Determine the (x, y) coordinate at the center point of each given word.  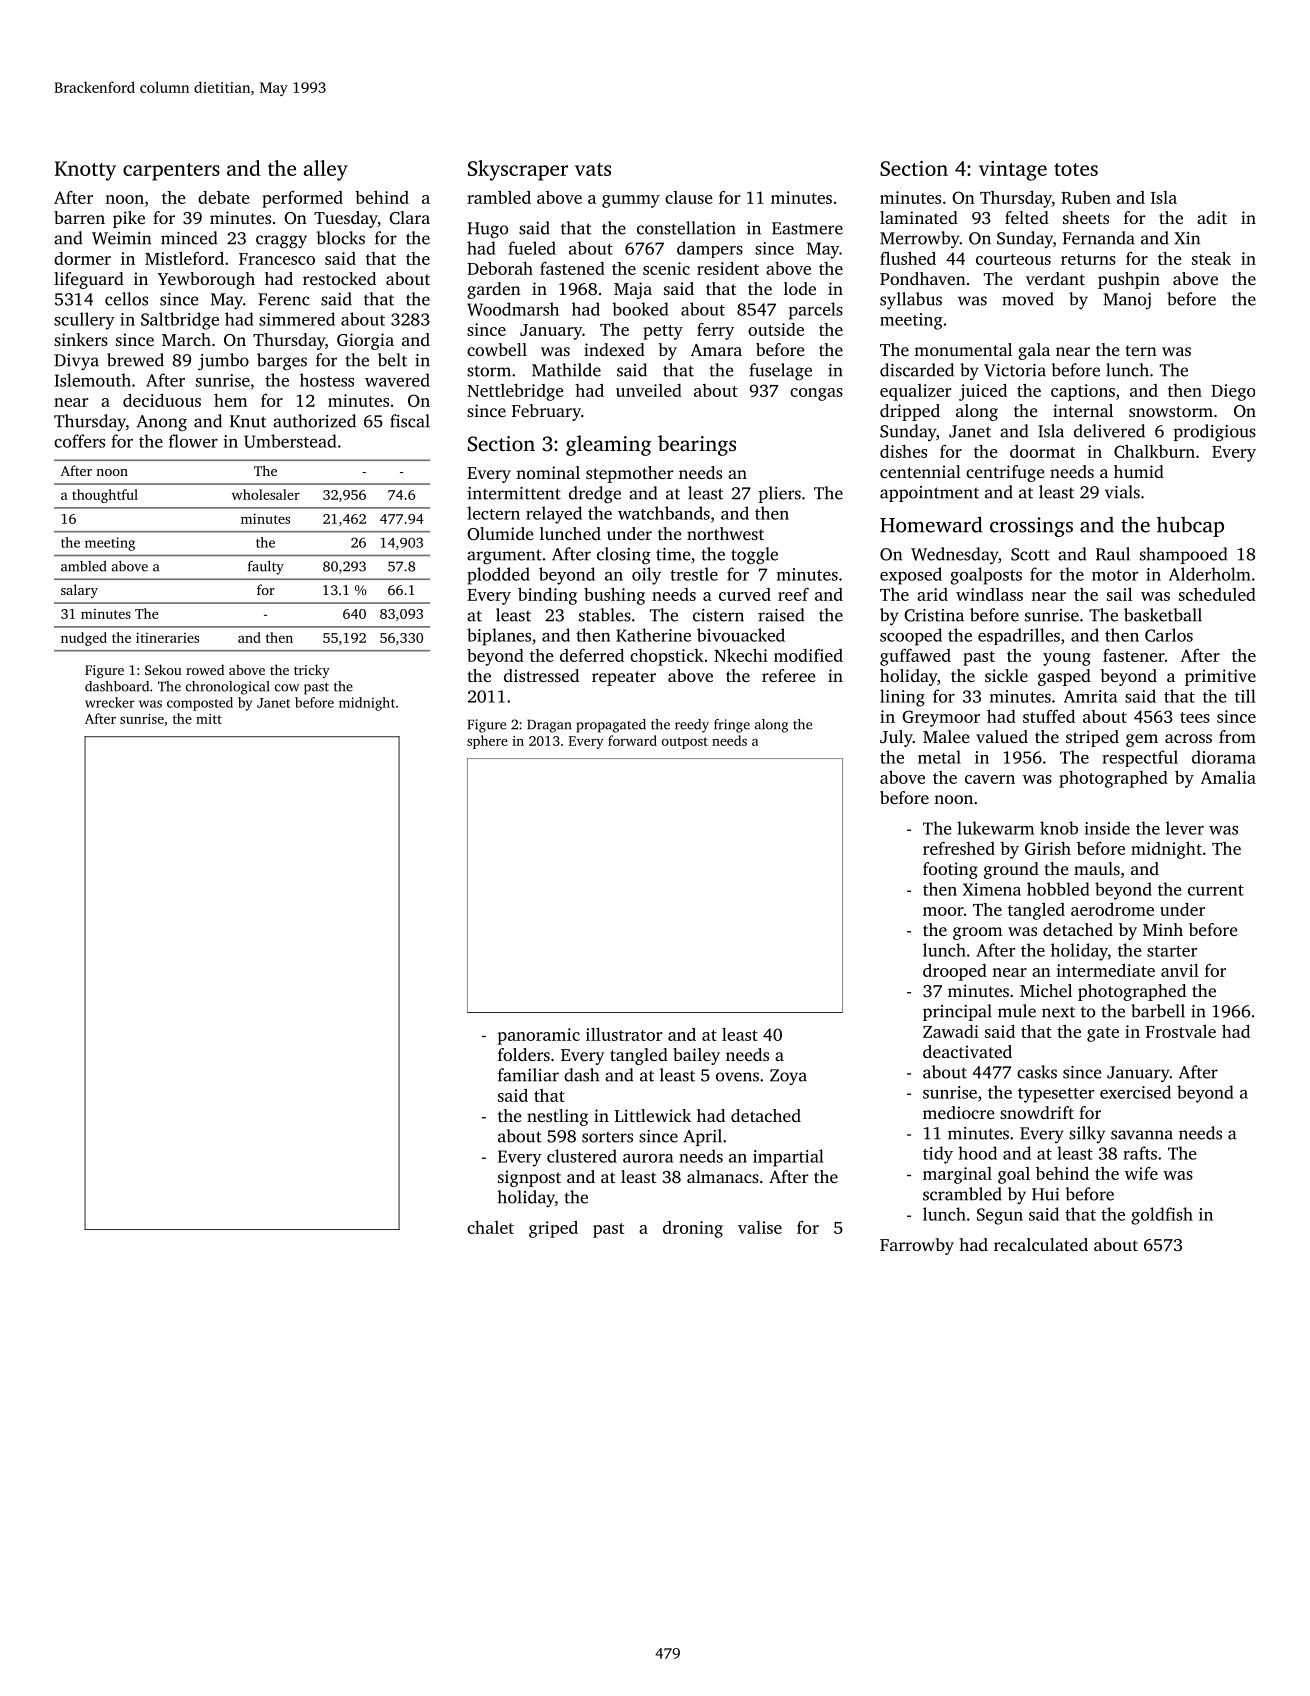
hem (231, 400)
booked (640, 309)
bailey (696, 1056)
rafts (1140, 1153)
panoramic (539, 1036)
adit (1212, 217)
